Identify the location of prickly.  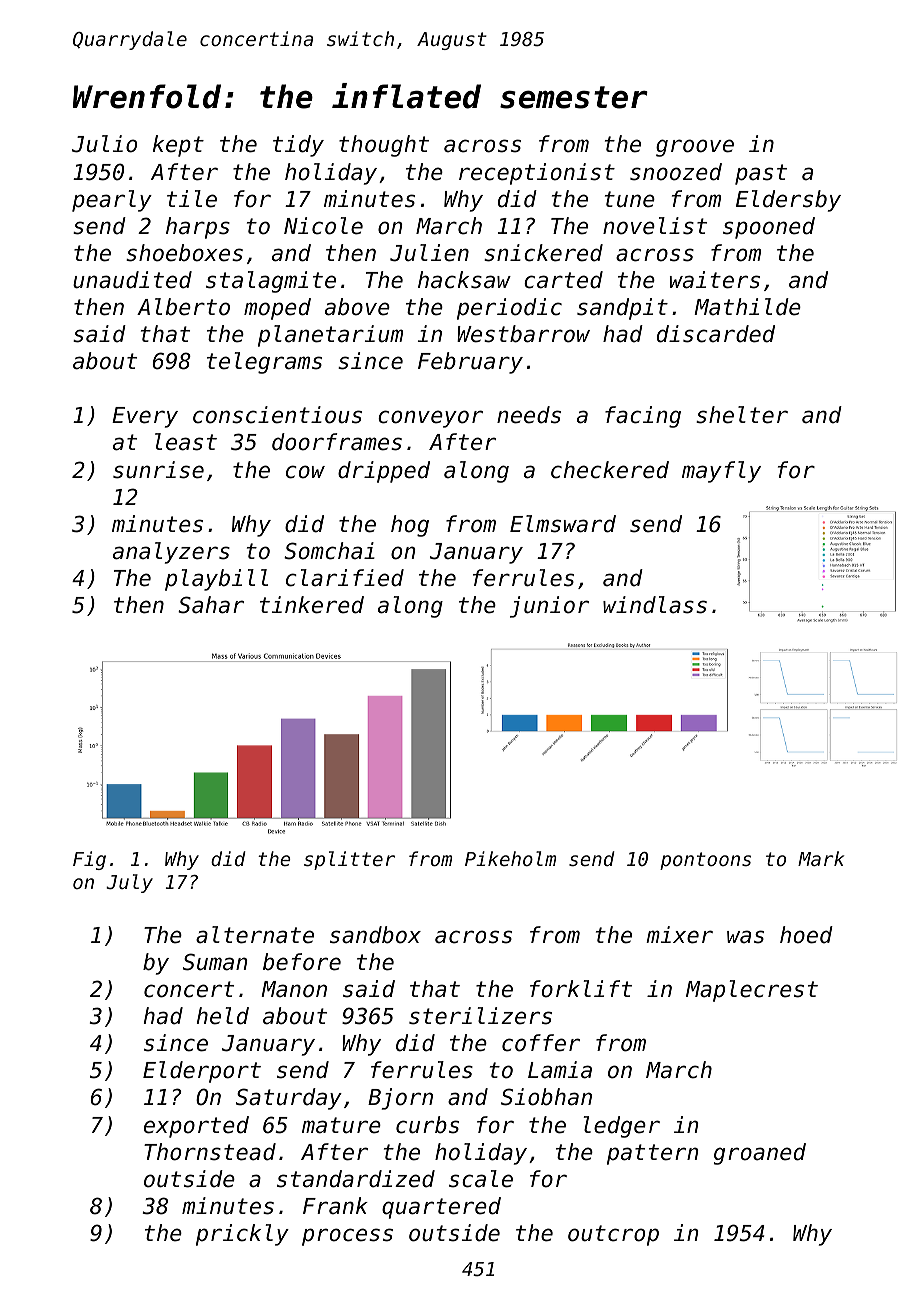
(242, 1235).
